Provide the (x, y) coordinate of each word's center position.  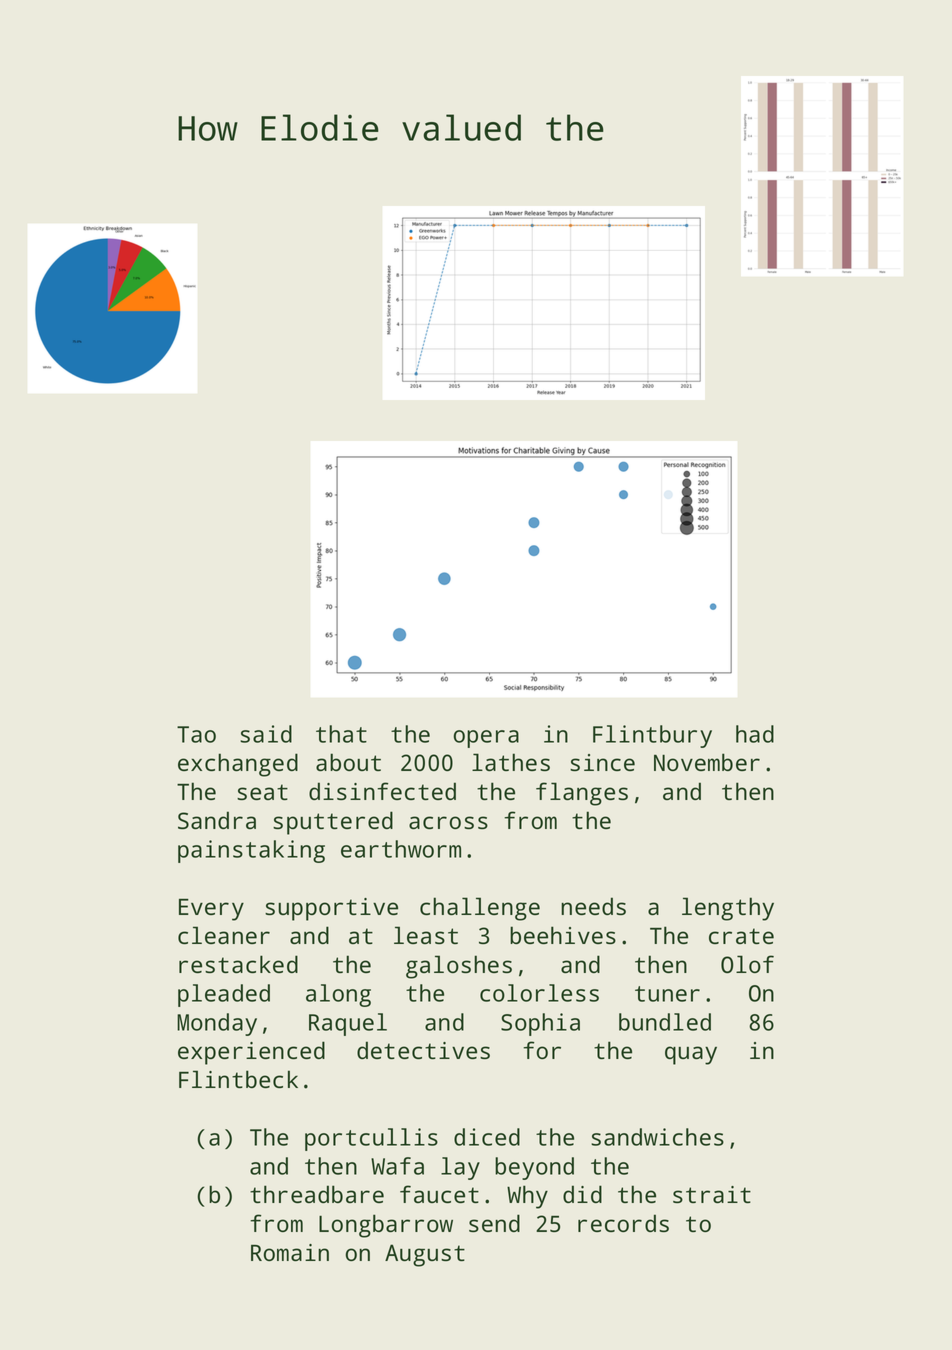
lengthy (728, 909)
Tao (196, 734)
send (494, 1223)
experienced (251, 1053)
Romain (290, 1252)
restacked (238, 964)
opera (486, 739)
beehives (563, 935)
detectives (423, 1050)
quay (691, 1055)
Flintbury (652, 736)
